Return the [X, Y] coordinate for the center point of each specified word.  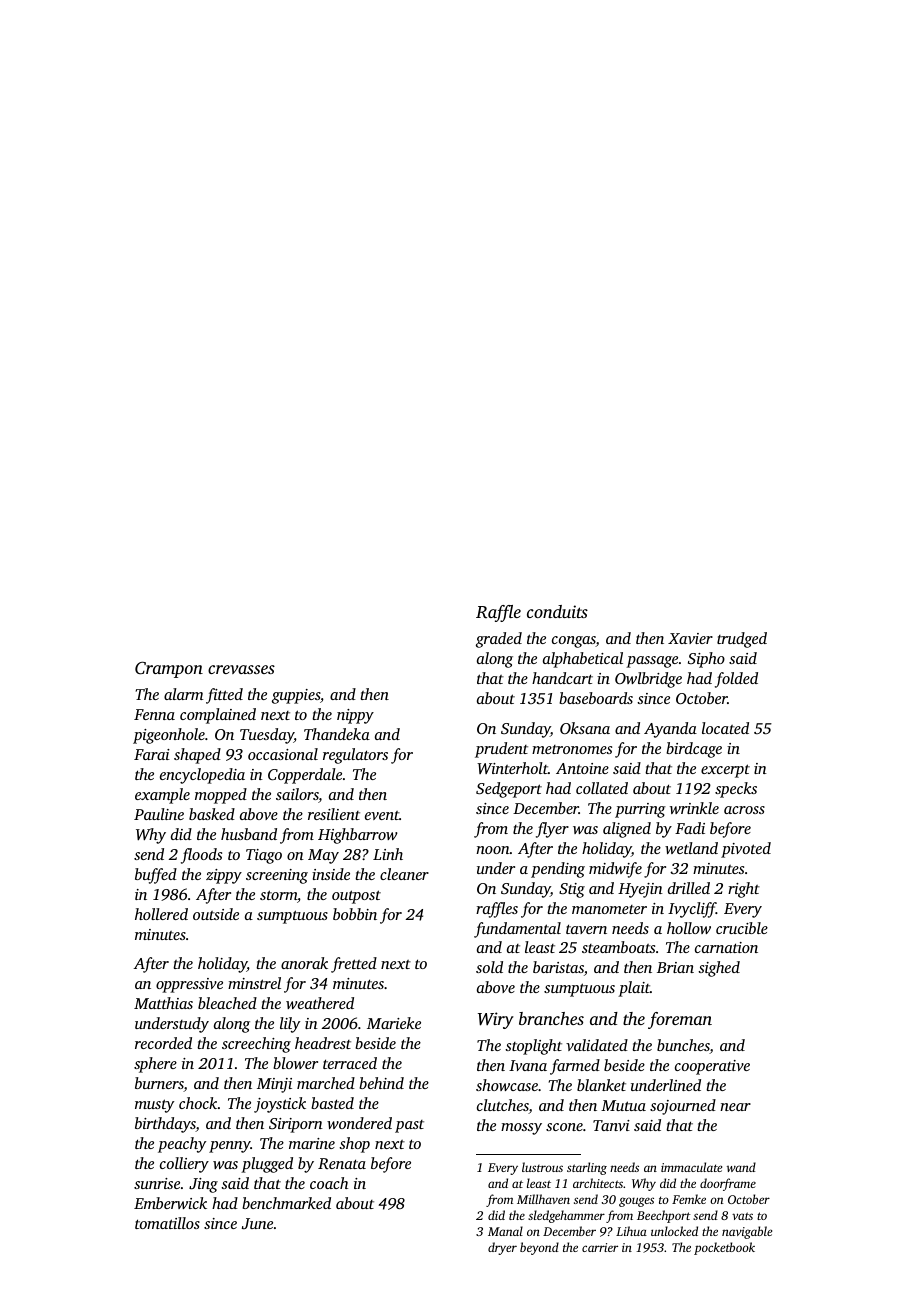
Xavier [690, 638]
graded [499, 640]
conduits [557, 611]
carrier [600, 1247]
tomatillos [167, 1223]
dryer [502, 1248]
